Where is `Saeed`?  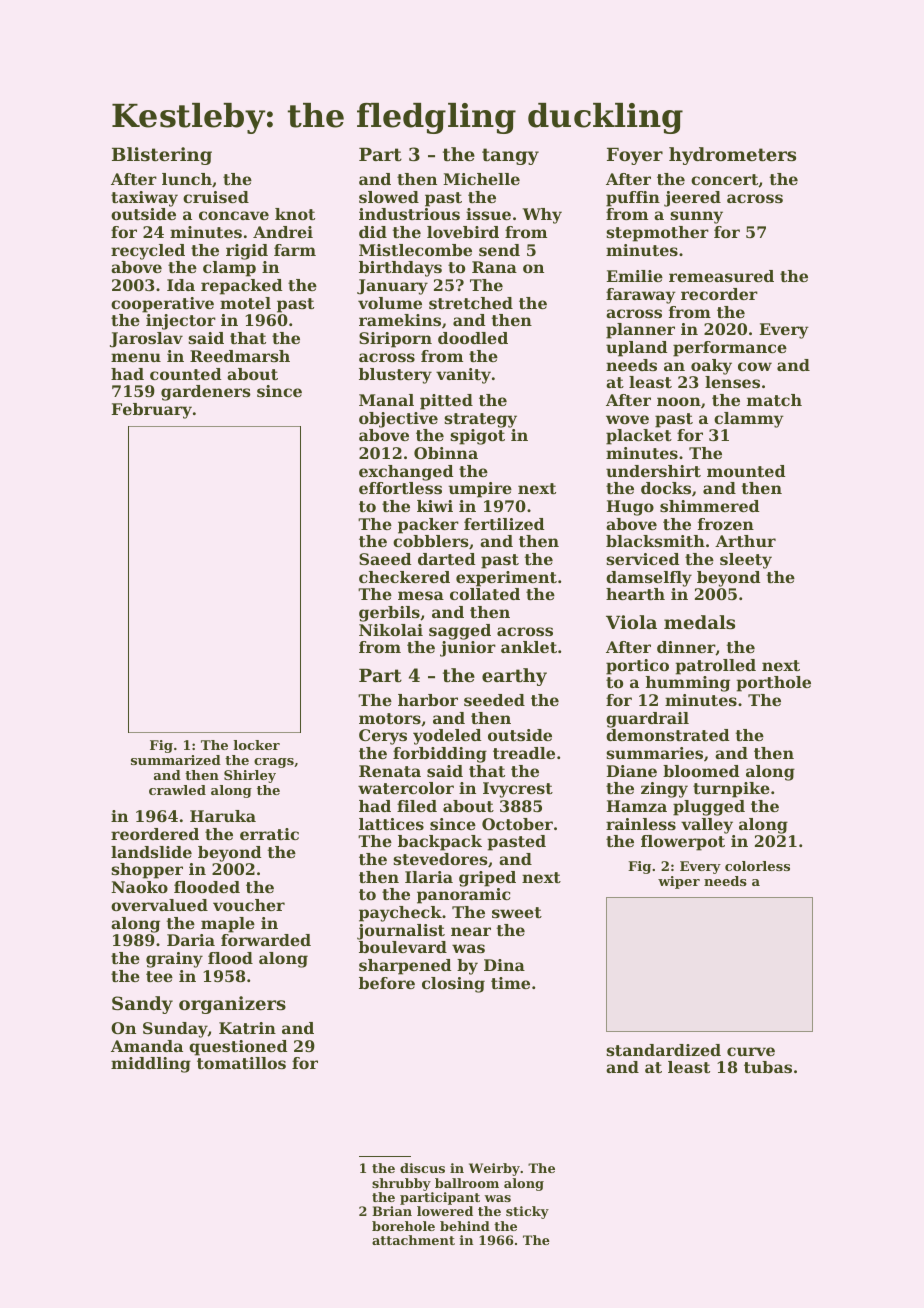
Saeed is located at coordinates (385, 559).
